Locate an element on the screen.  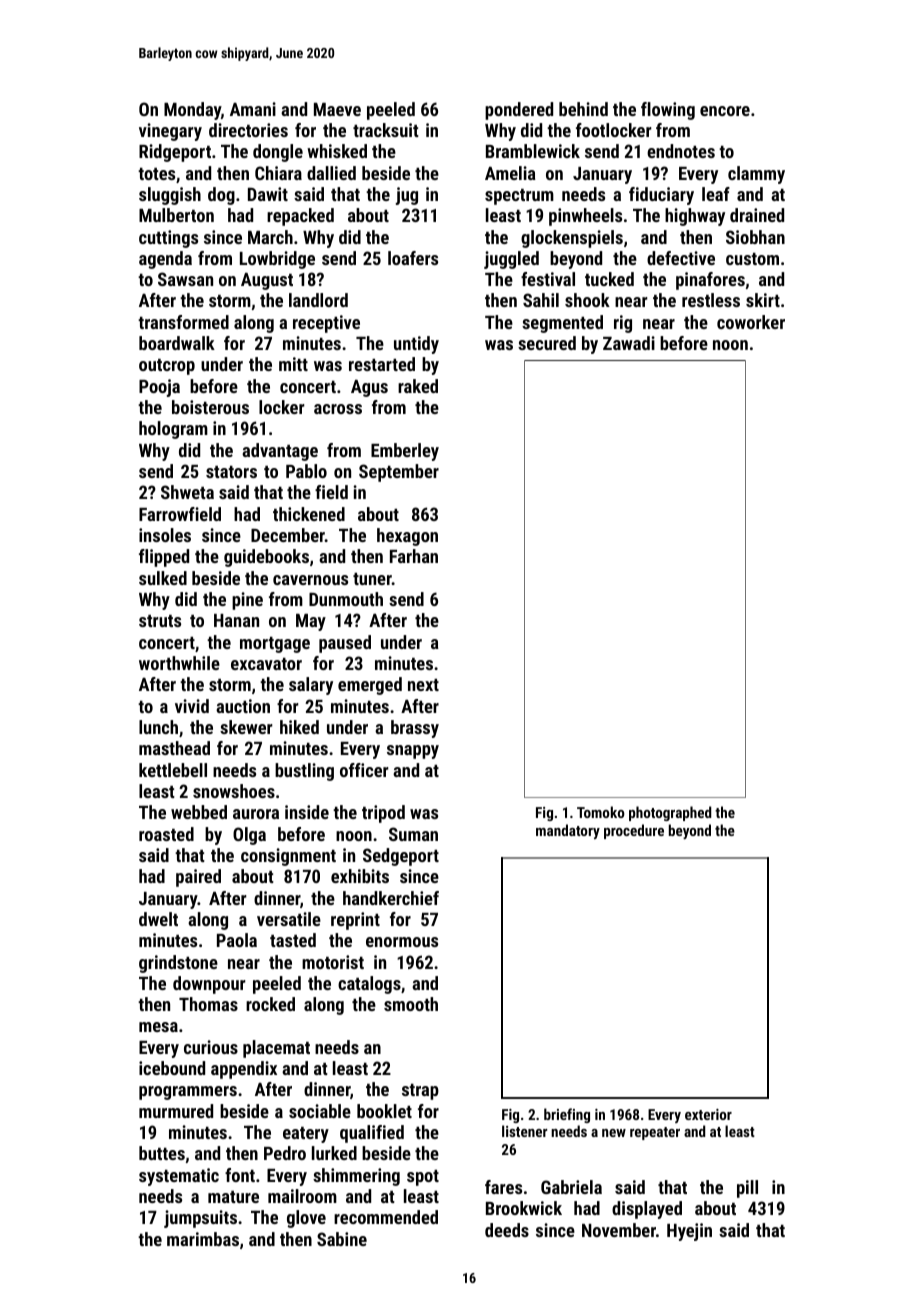
insoles is located at coordinates (165, 535).
